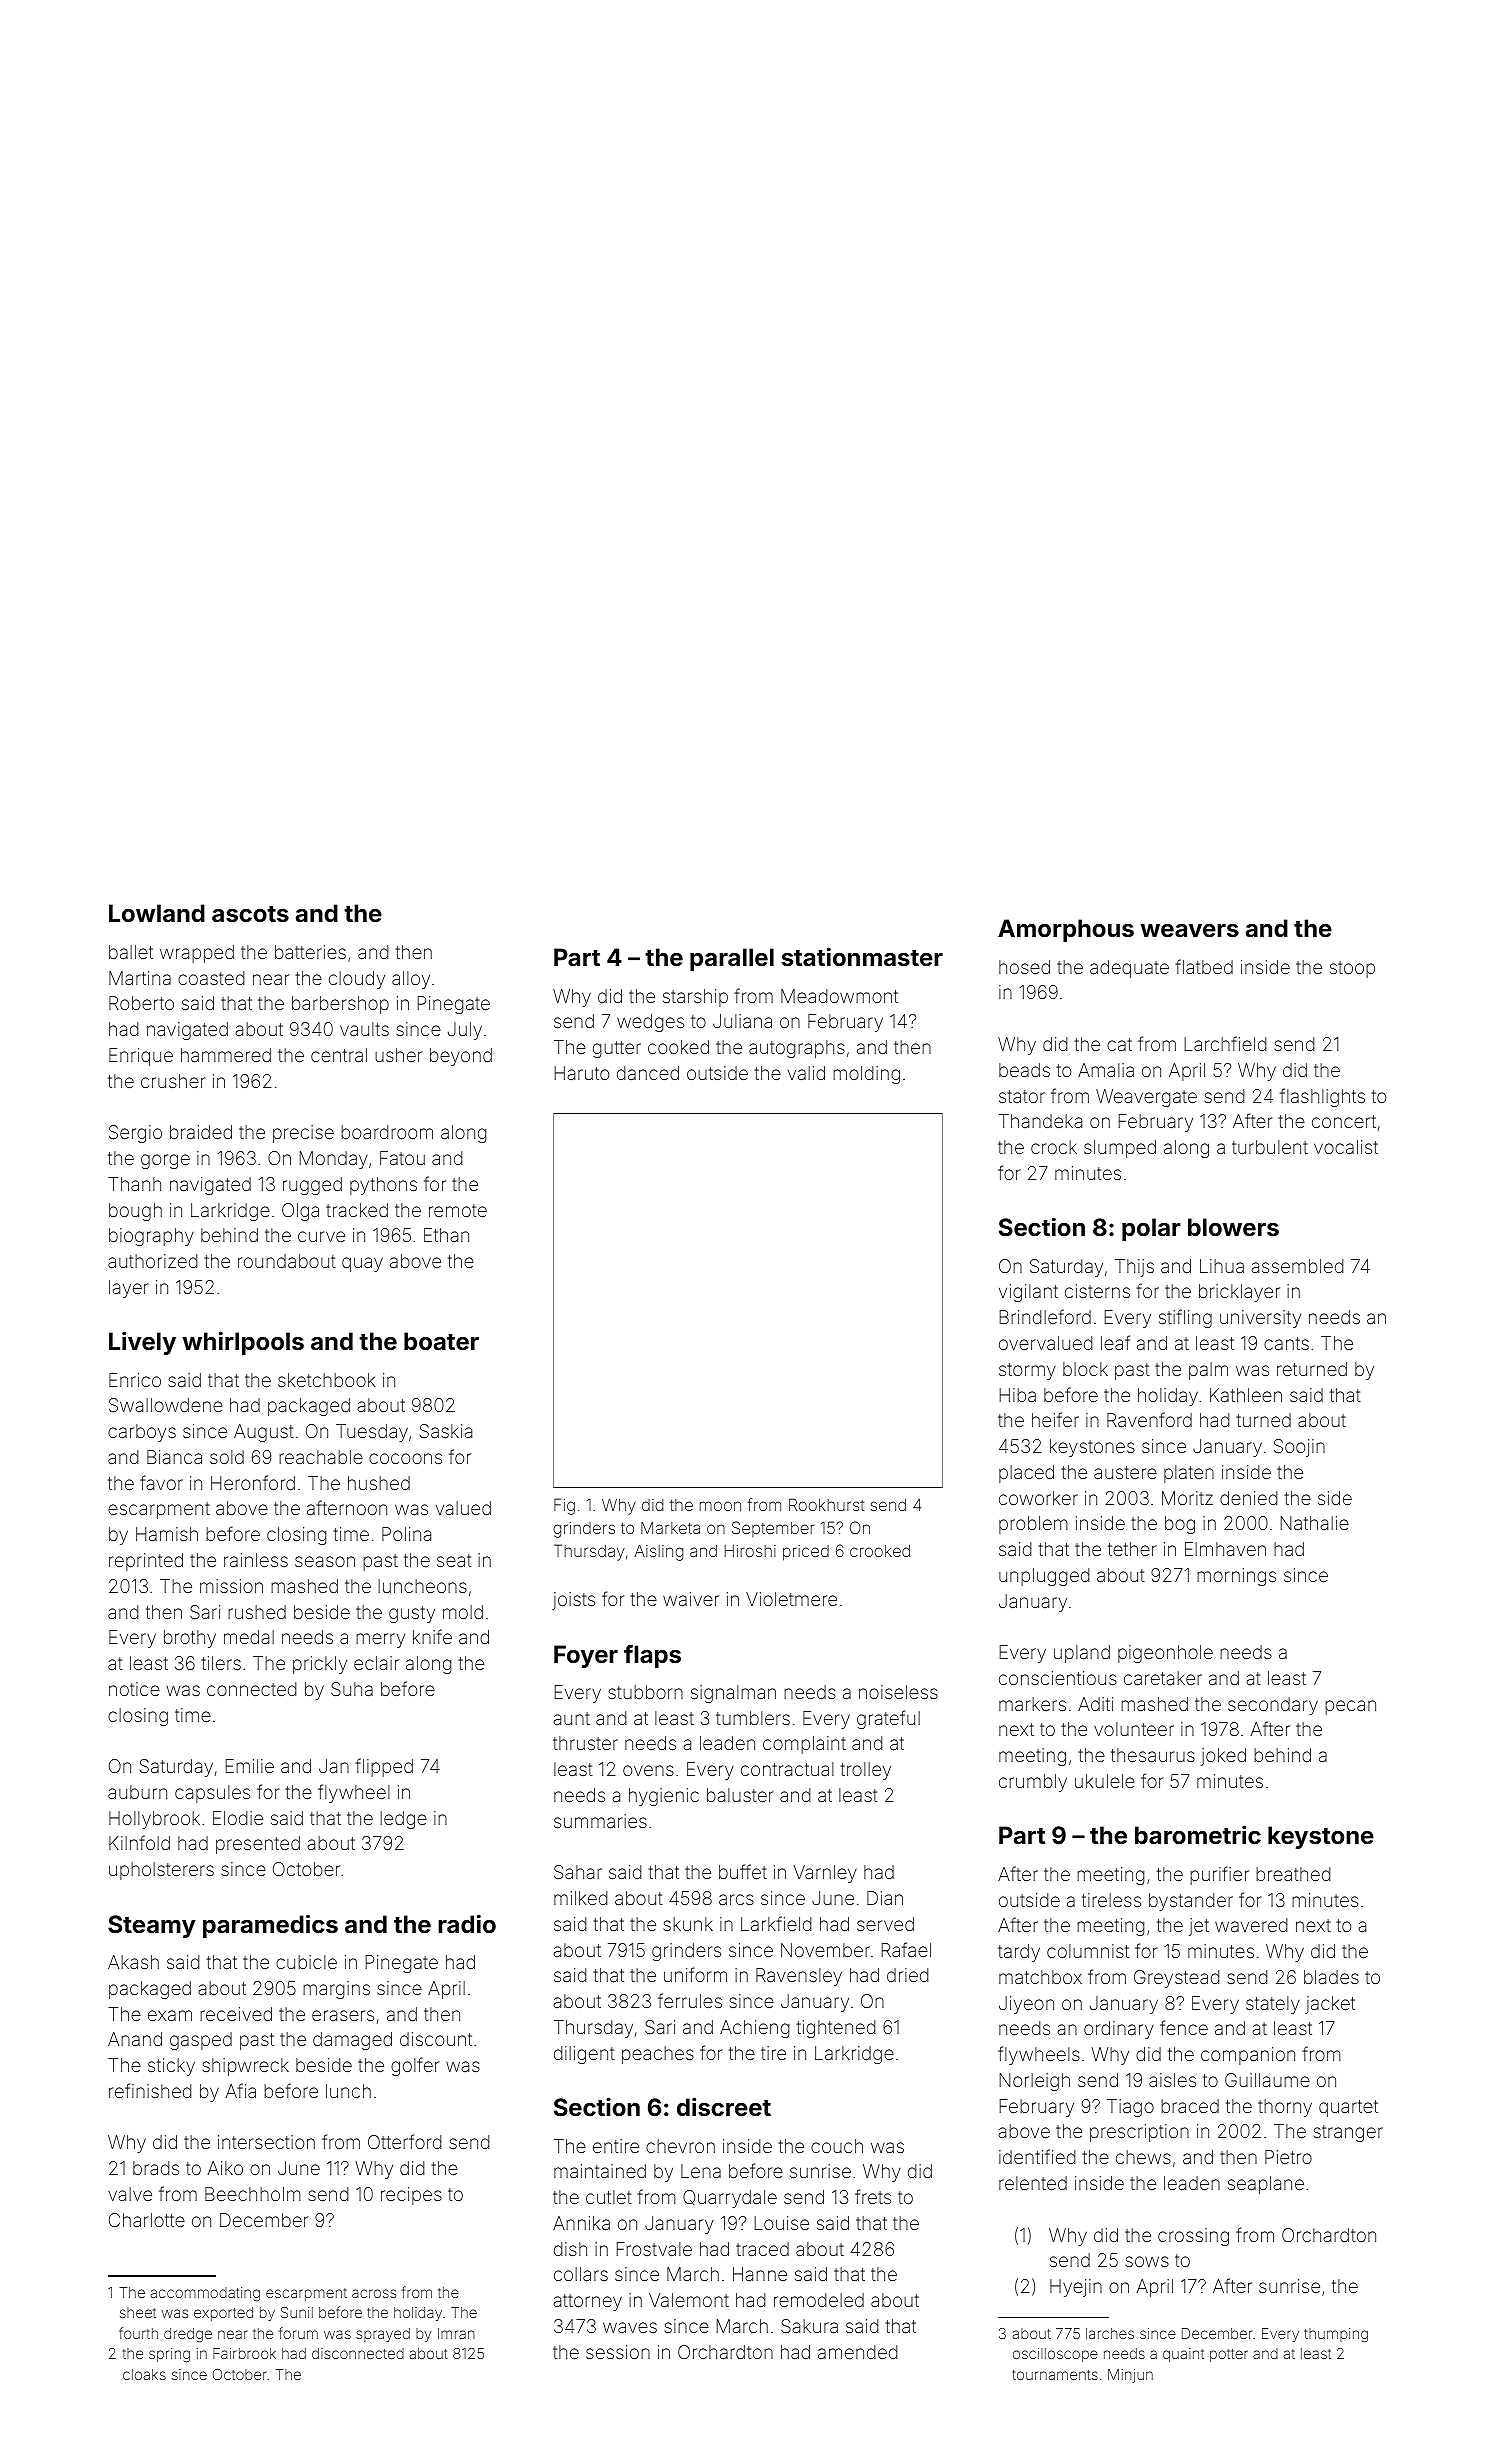 This page has height=2464, width=1496. What do you see at coordinates (1348, 2108) in the page?
I see `quartet` at bounding box center [1348, 2108].
